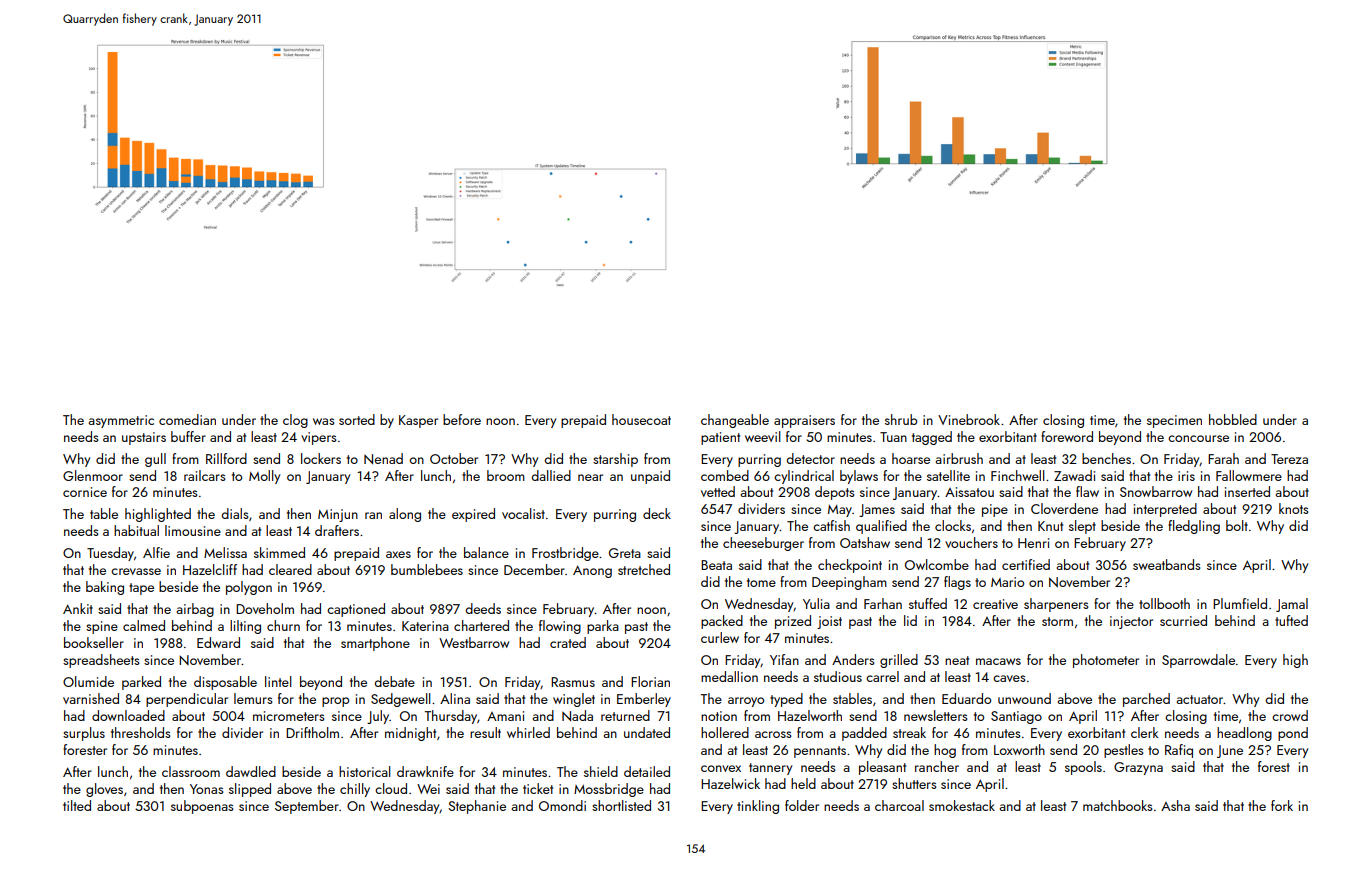 Image resolution: width=1372 pixels, height=887 pixels. What do you see at coordinates (735, 421) in the document?
I see `changeable` at bounding box center [735, 421].
